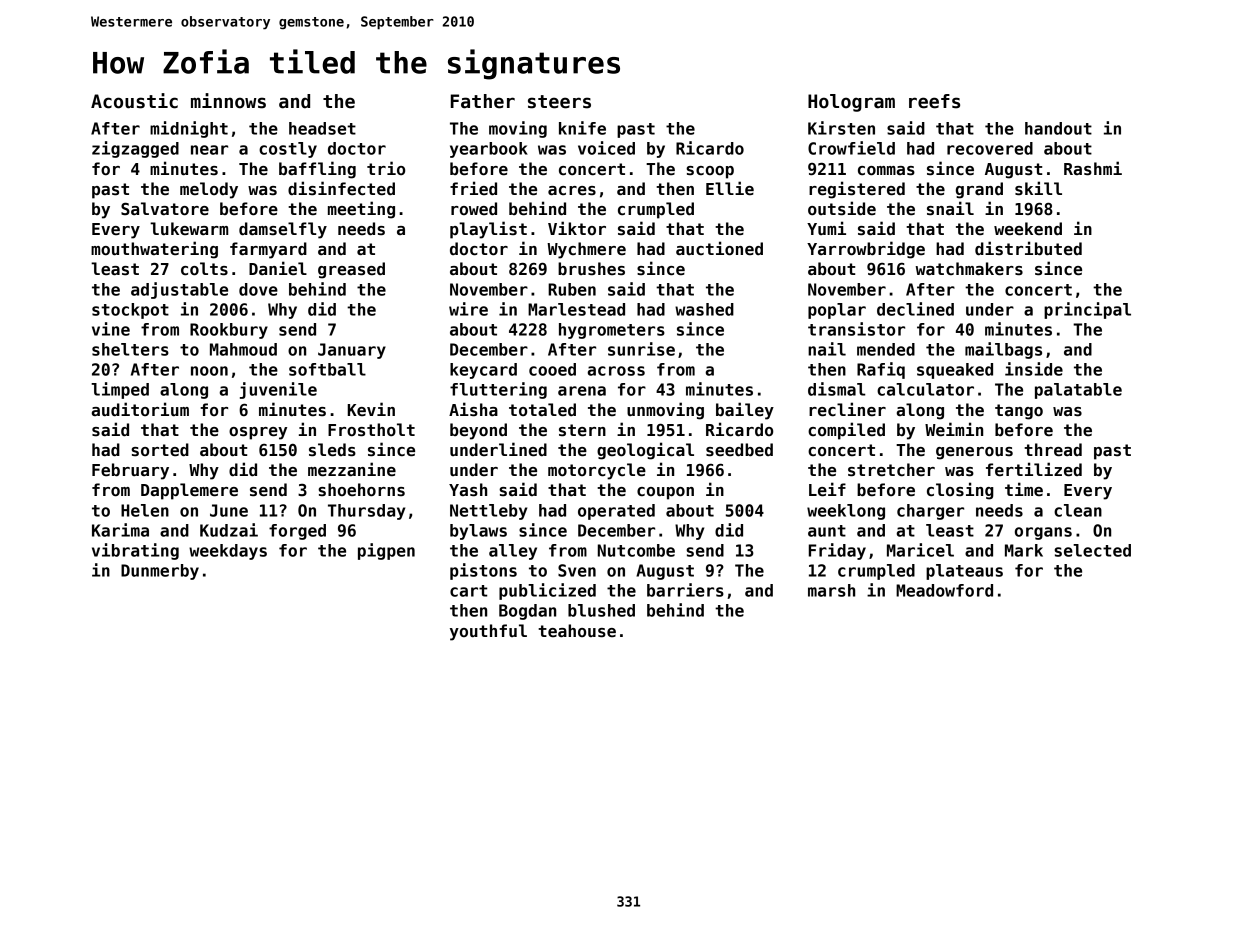  I want to click on Father, so click(483, 101).
